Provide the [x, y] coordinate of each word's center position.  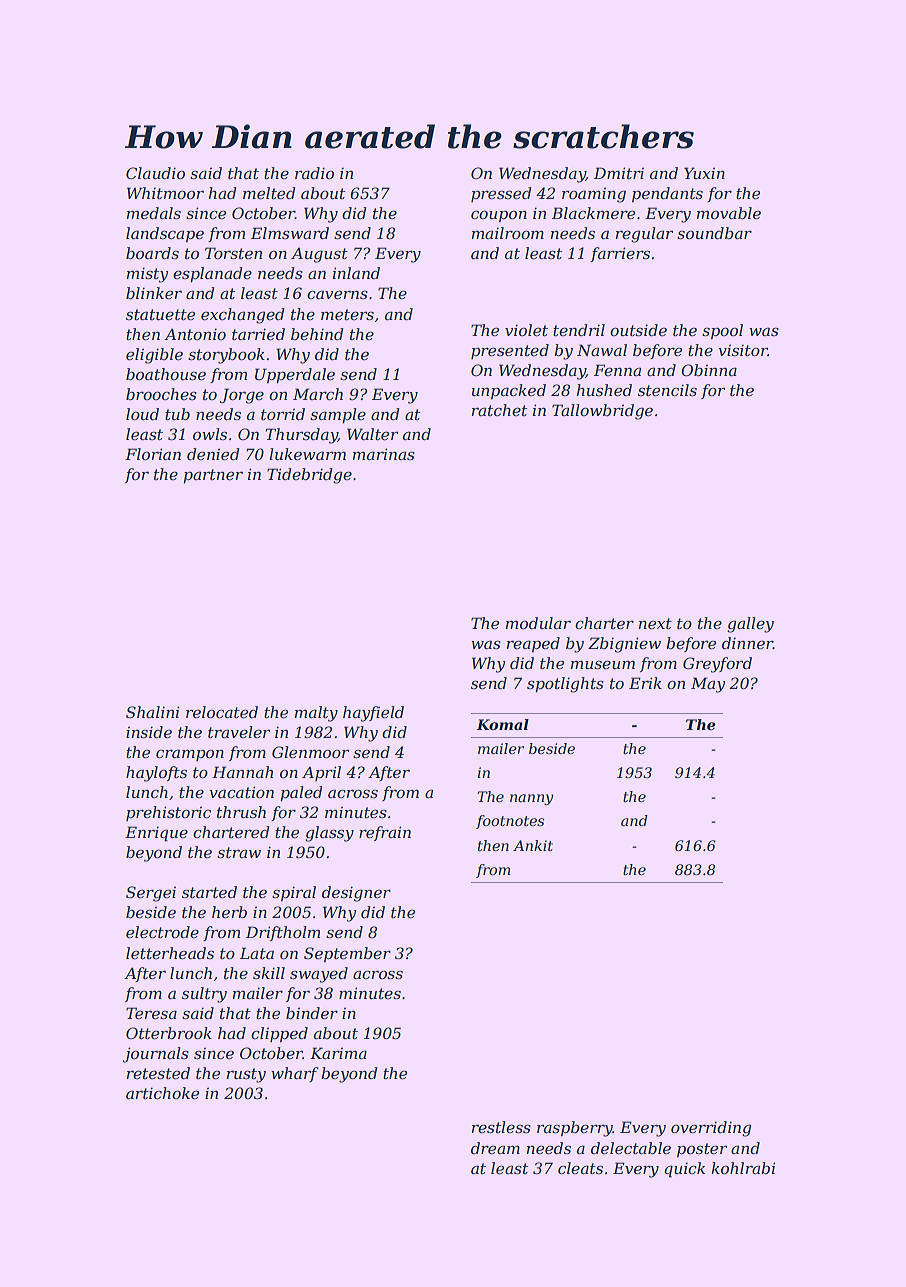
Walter [372, 434]
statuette [160, 314]
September [347, 954]
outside [638, 330]
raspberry [575, 1129]
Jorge [242, 396]
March [318, 394]
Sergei [151, 894]
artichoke [162, 1093]
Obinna [709, 370]
